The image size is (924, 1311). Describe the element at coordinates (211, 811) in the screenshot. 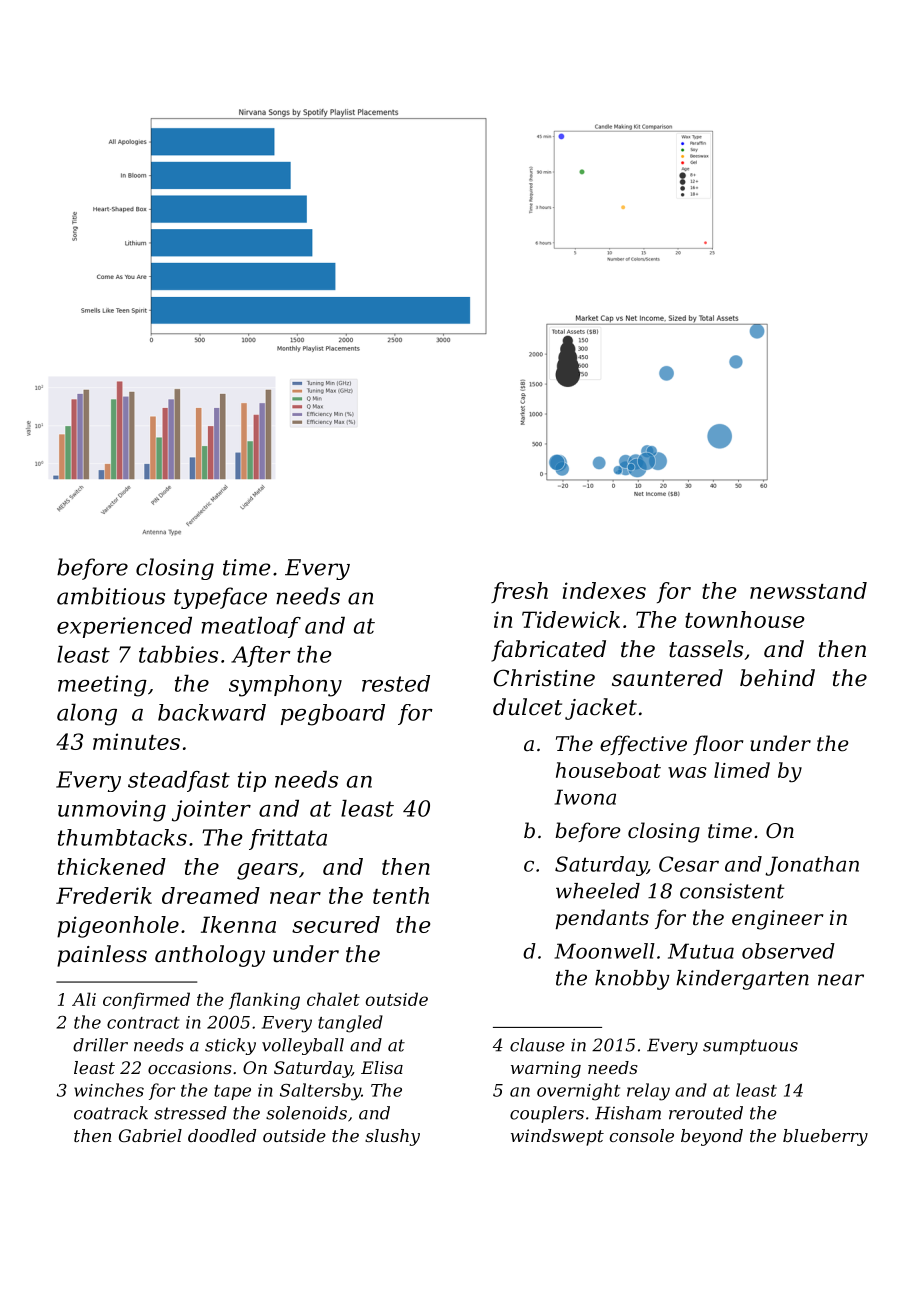

I see `jointer` at that location.
